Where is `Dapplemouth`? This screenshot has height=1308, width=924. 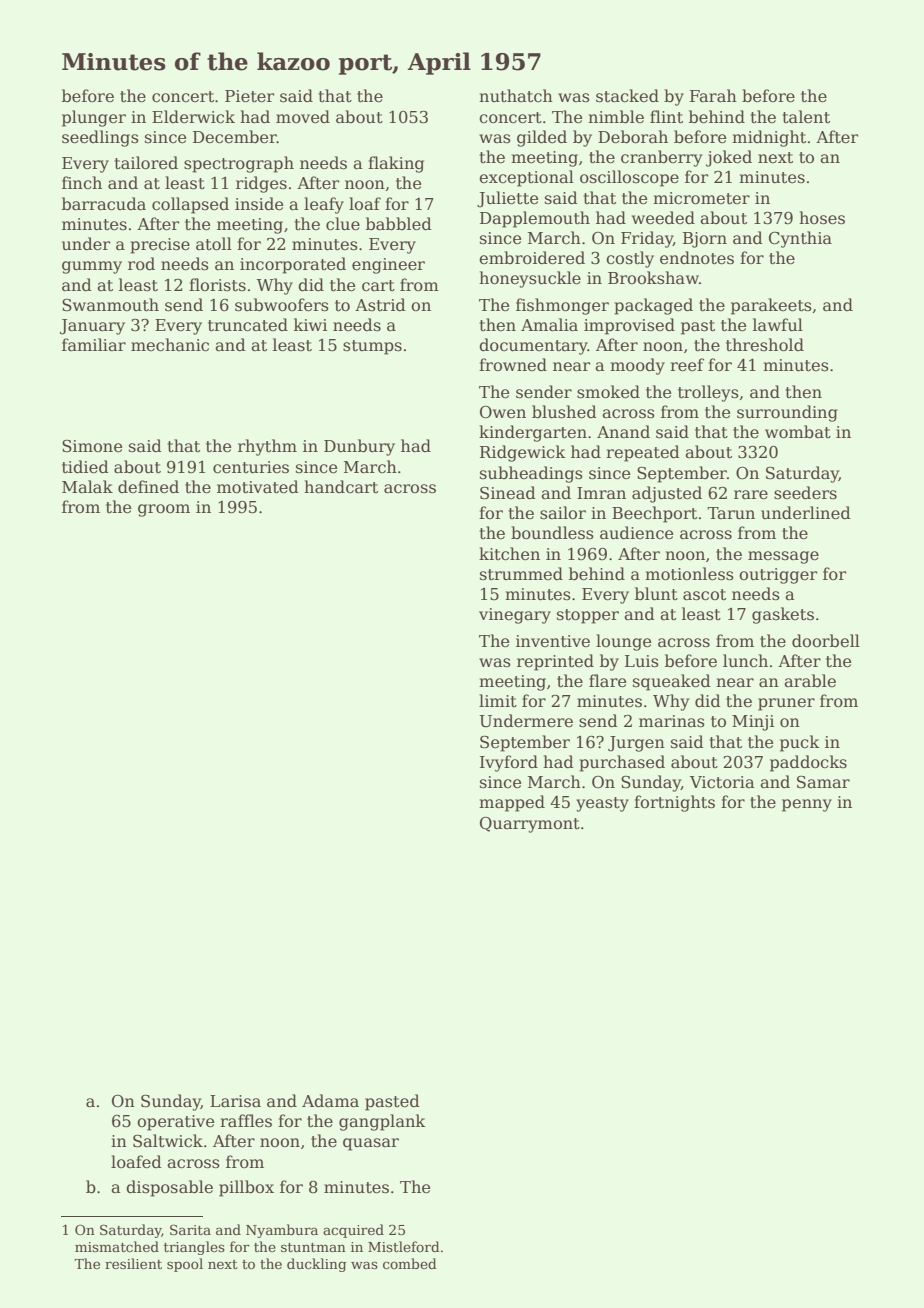
Dapplemouth is located at coordinates (535, 219).
